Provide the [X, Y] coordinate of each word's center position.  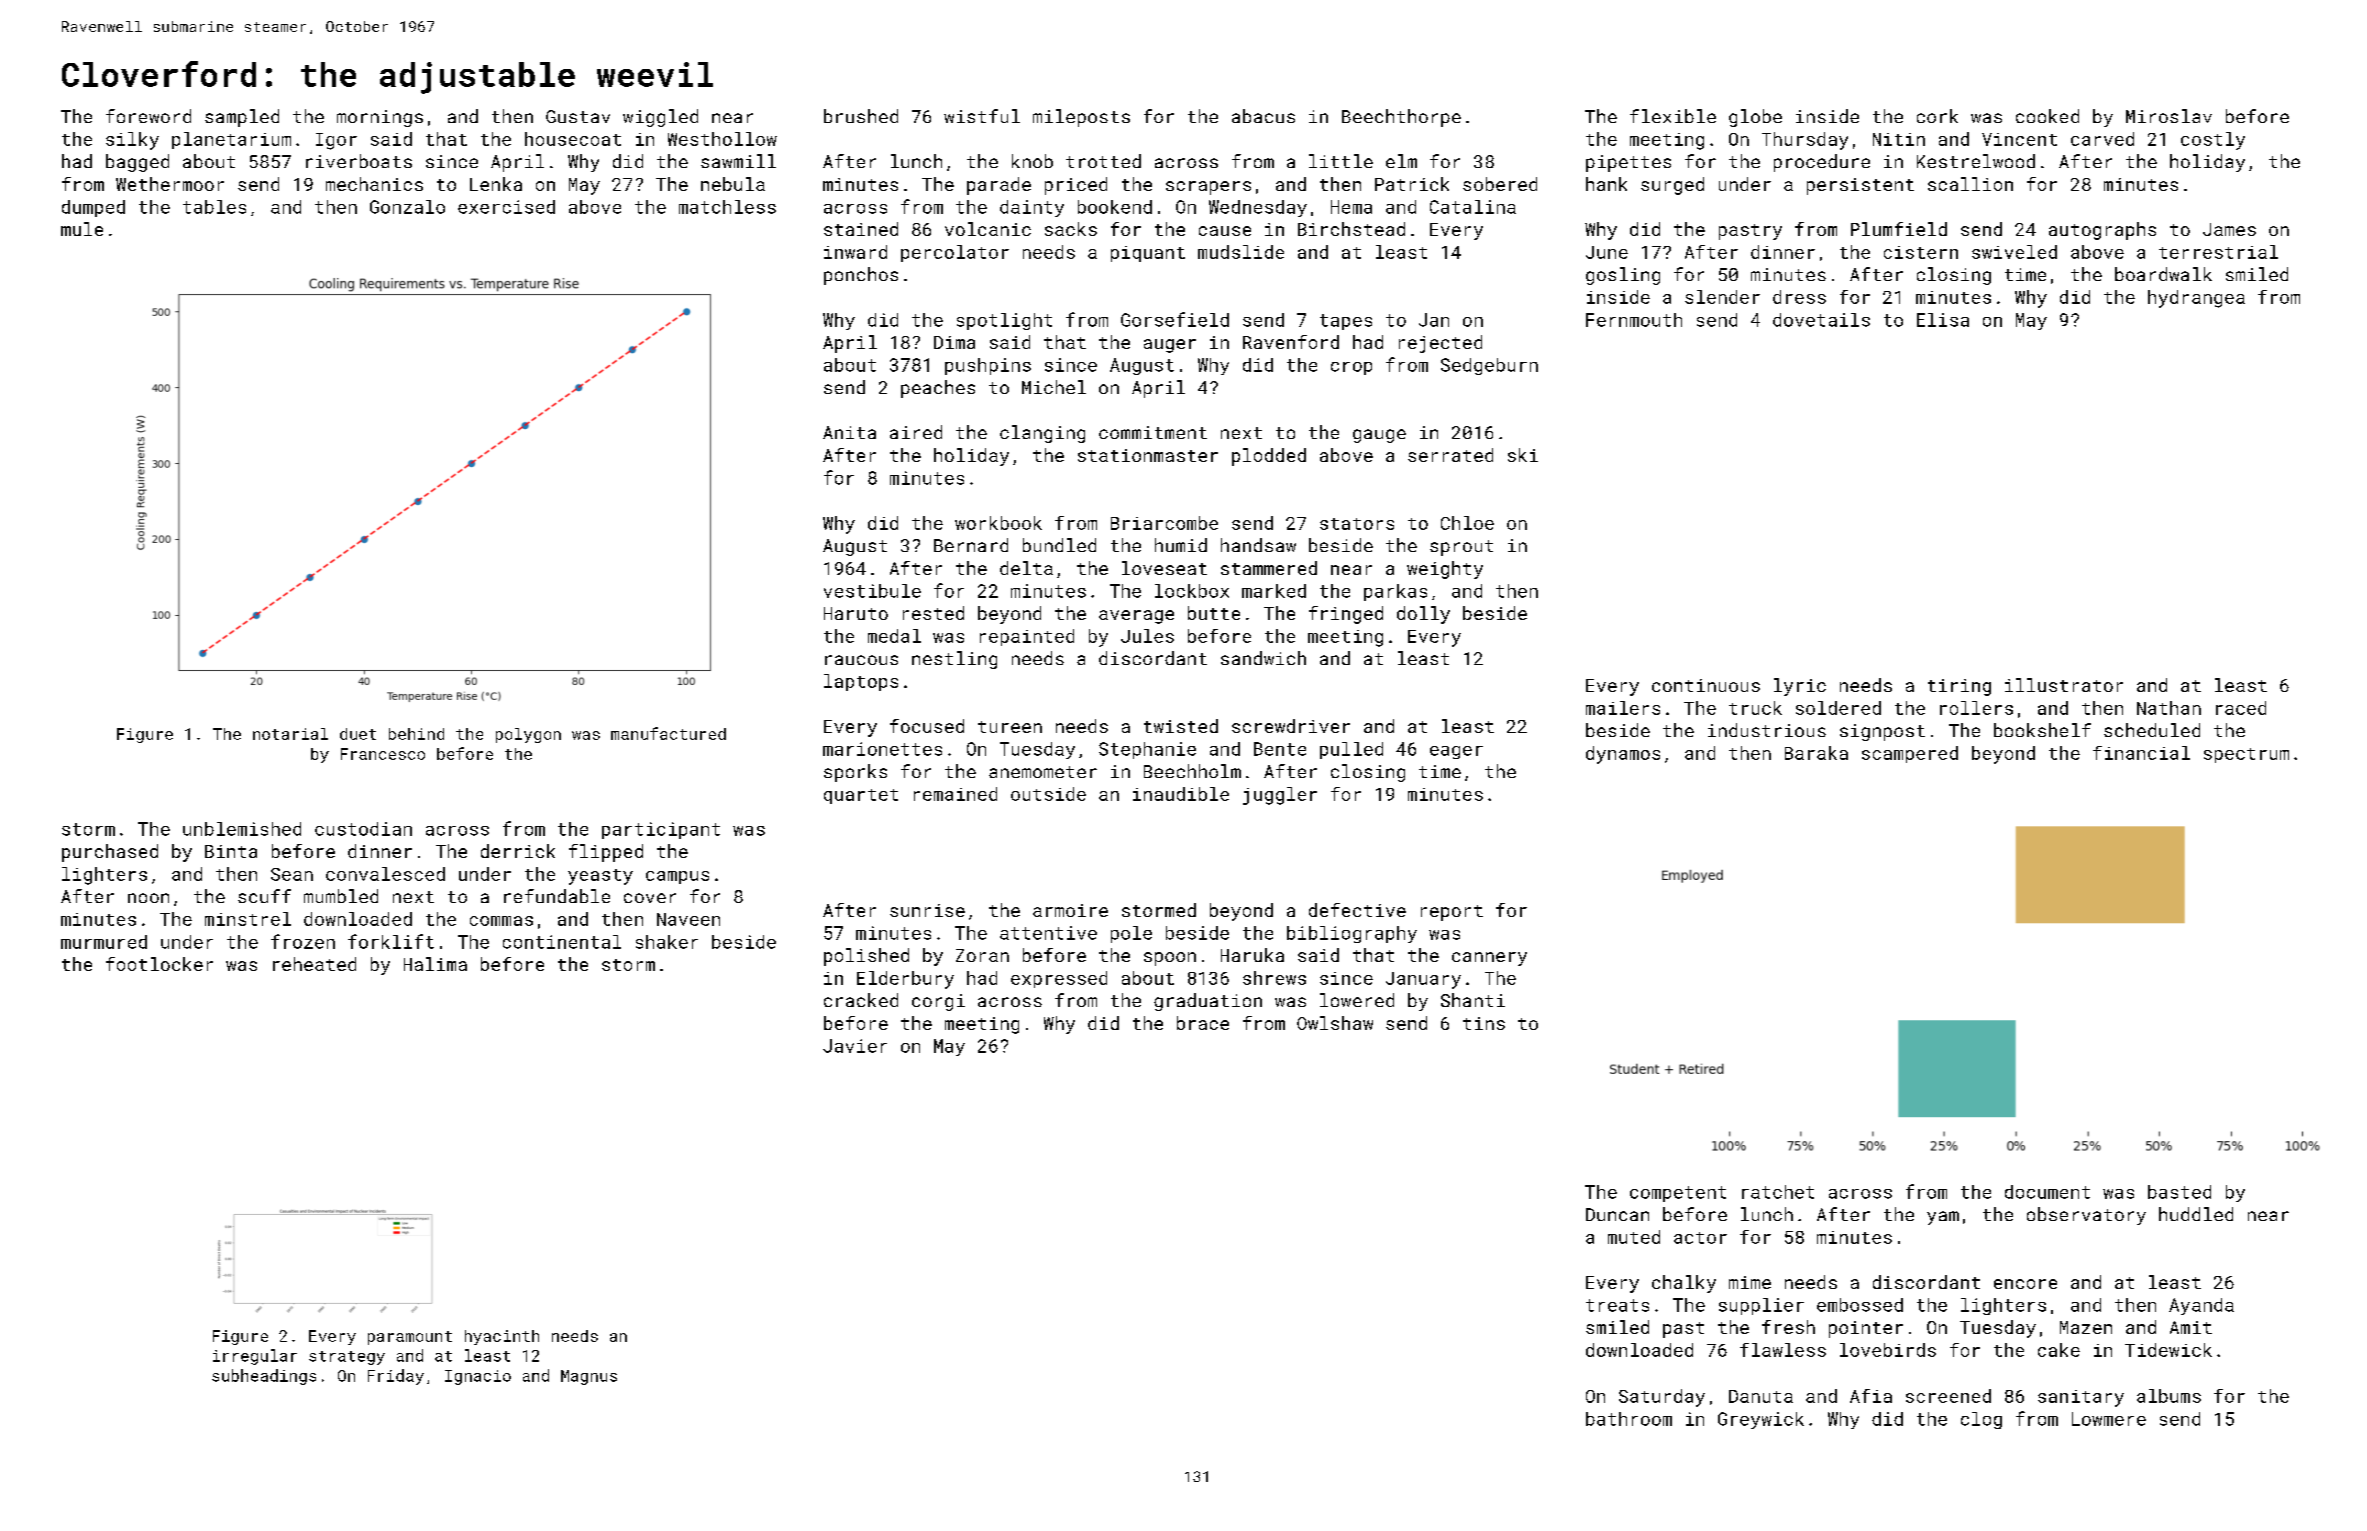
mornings [380, 118]
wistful [982, 116]
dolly [1423, 615]
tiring [1959, 687]
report [1452, 913]
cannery [1489, 959]
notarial [290, 734]
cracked [861, 1000]
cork [1937, 116]
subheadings [264, 1377]
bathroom [1629, 1419]
